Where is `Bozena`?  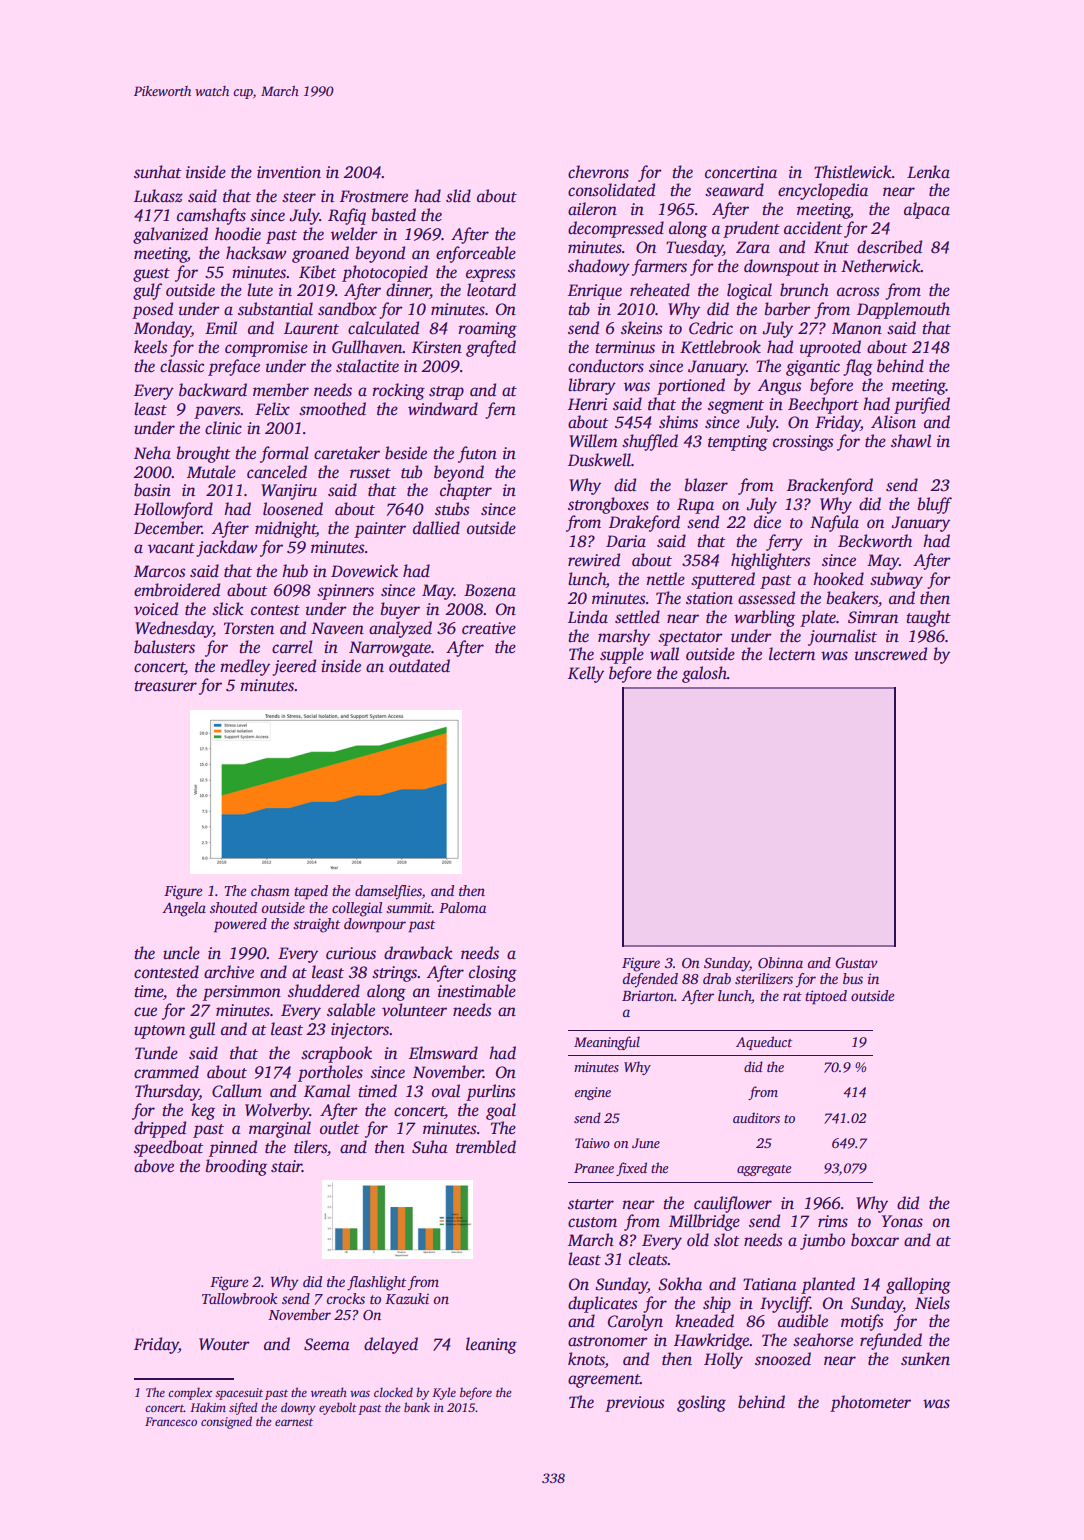
Bozena is located at coordinates (490, 590).
